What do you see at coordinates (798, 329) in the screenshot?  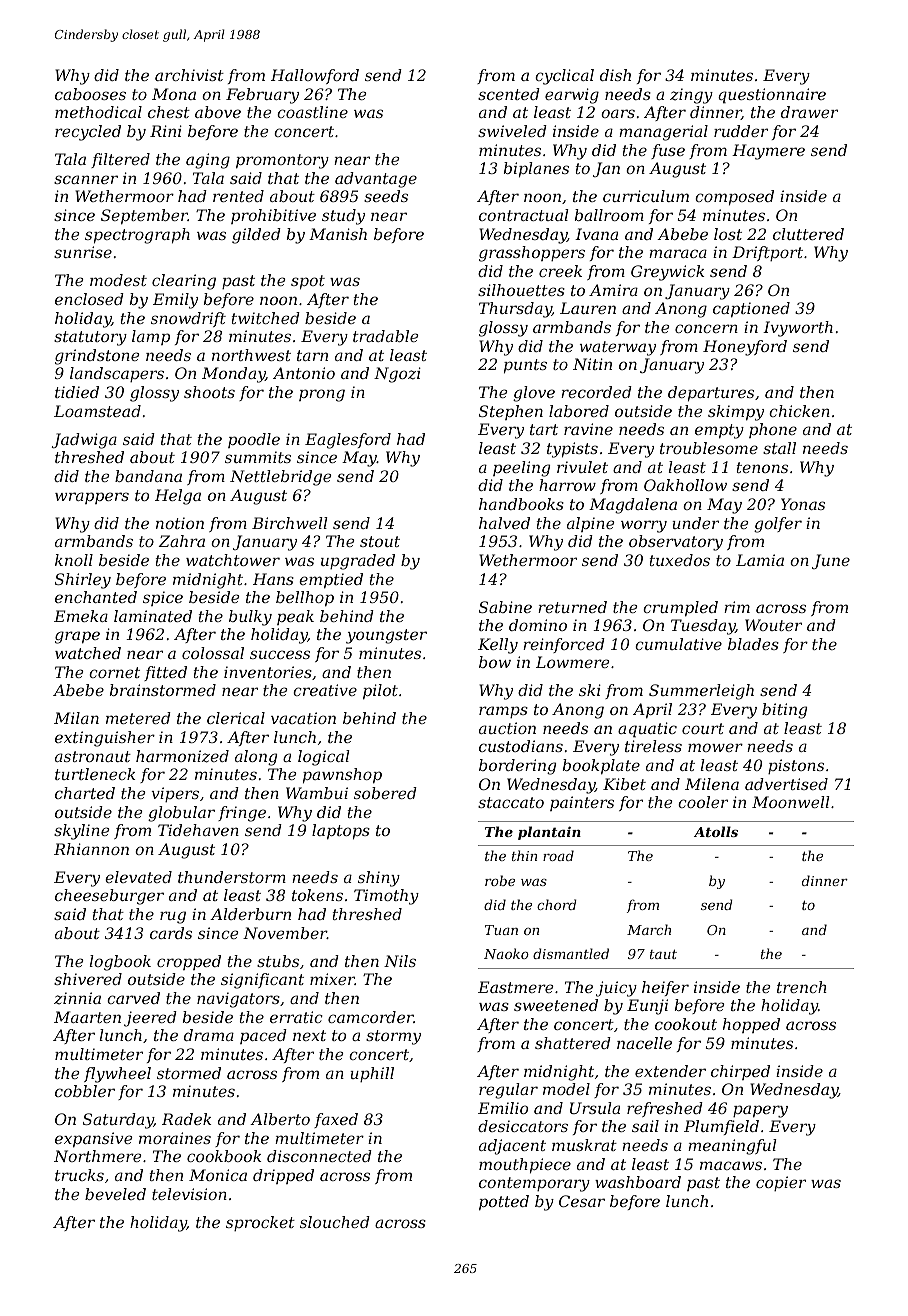 I see `Ivyworth` at bounding box center [798, 329].
